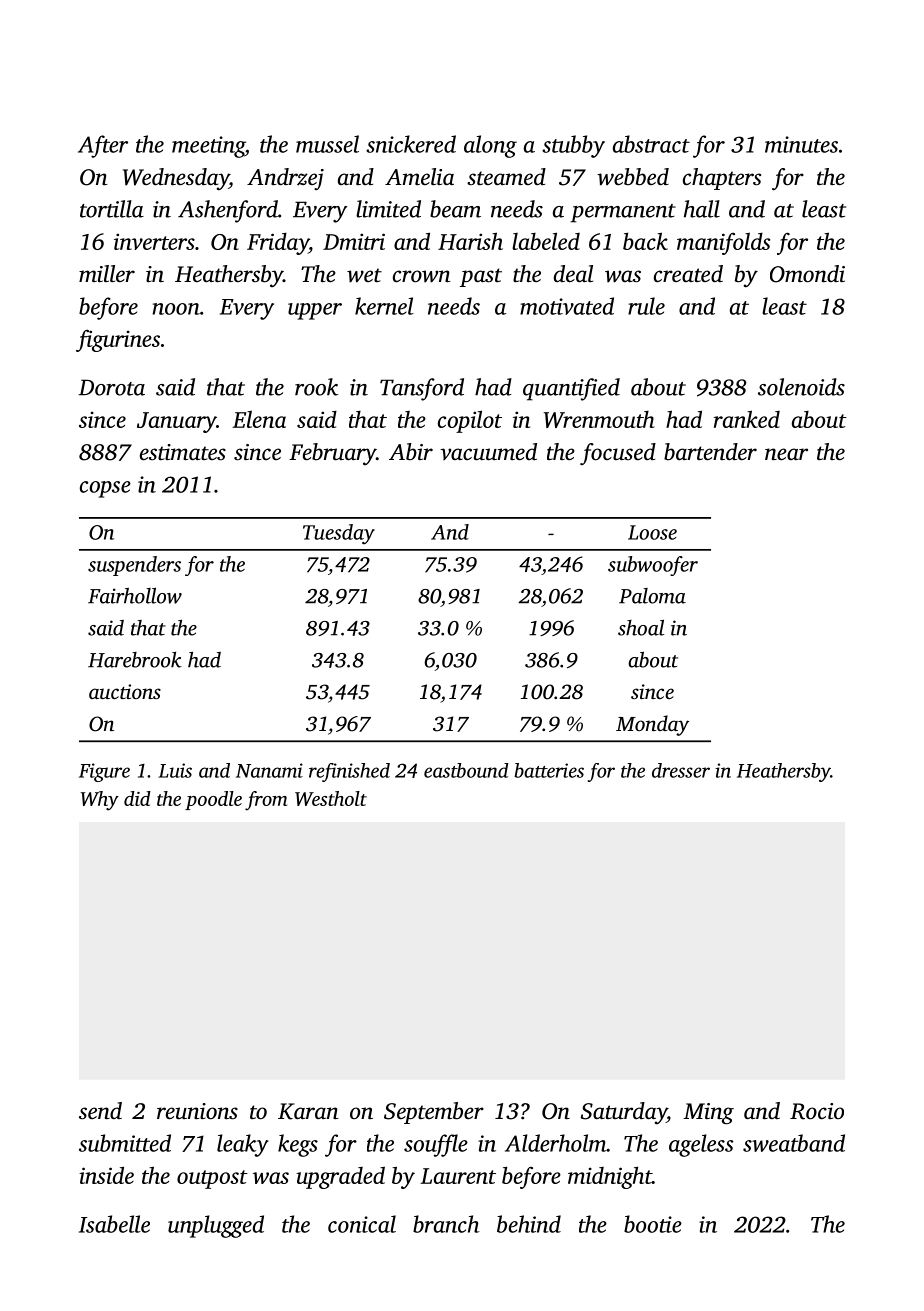 This screenshot has width=924, height=1311. What do you see at coordinates (801, 144) in the screenshot?
I see `minutes` at bounding box center [801, 144].
